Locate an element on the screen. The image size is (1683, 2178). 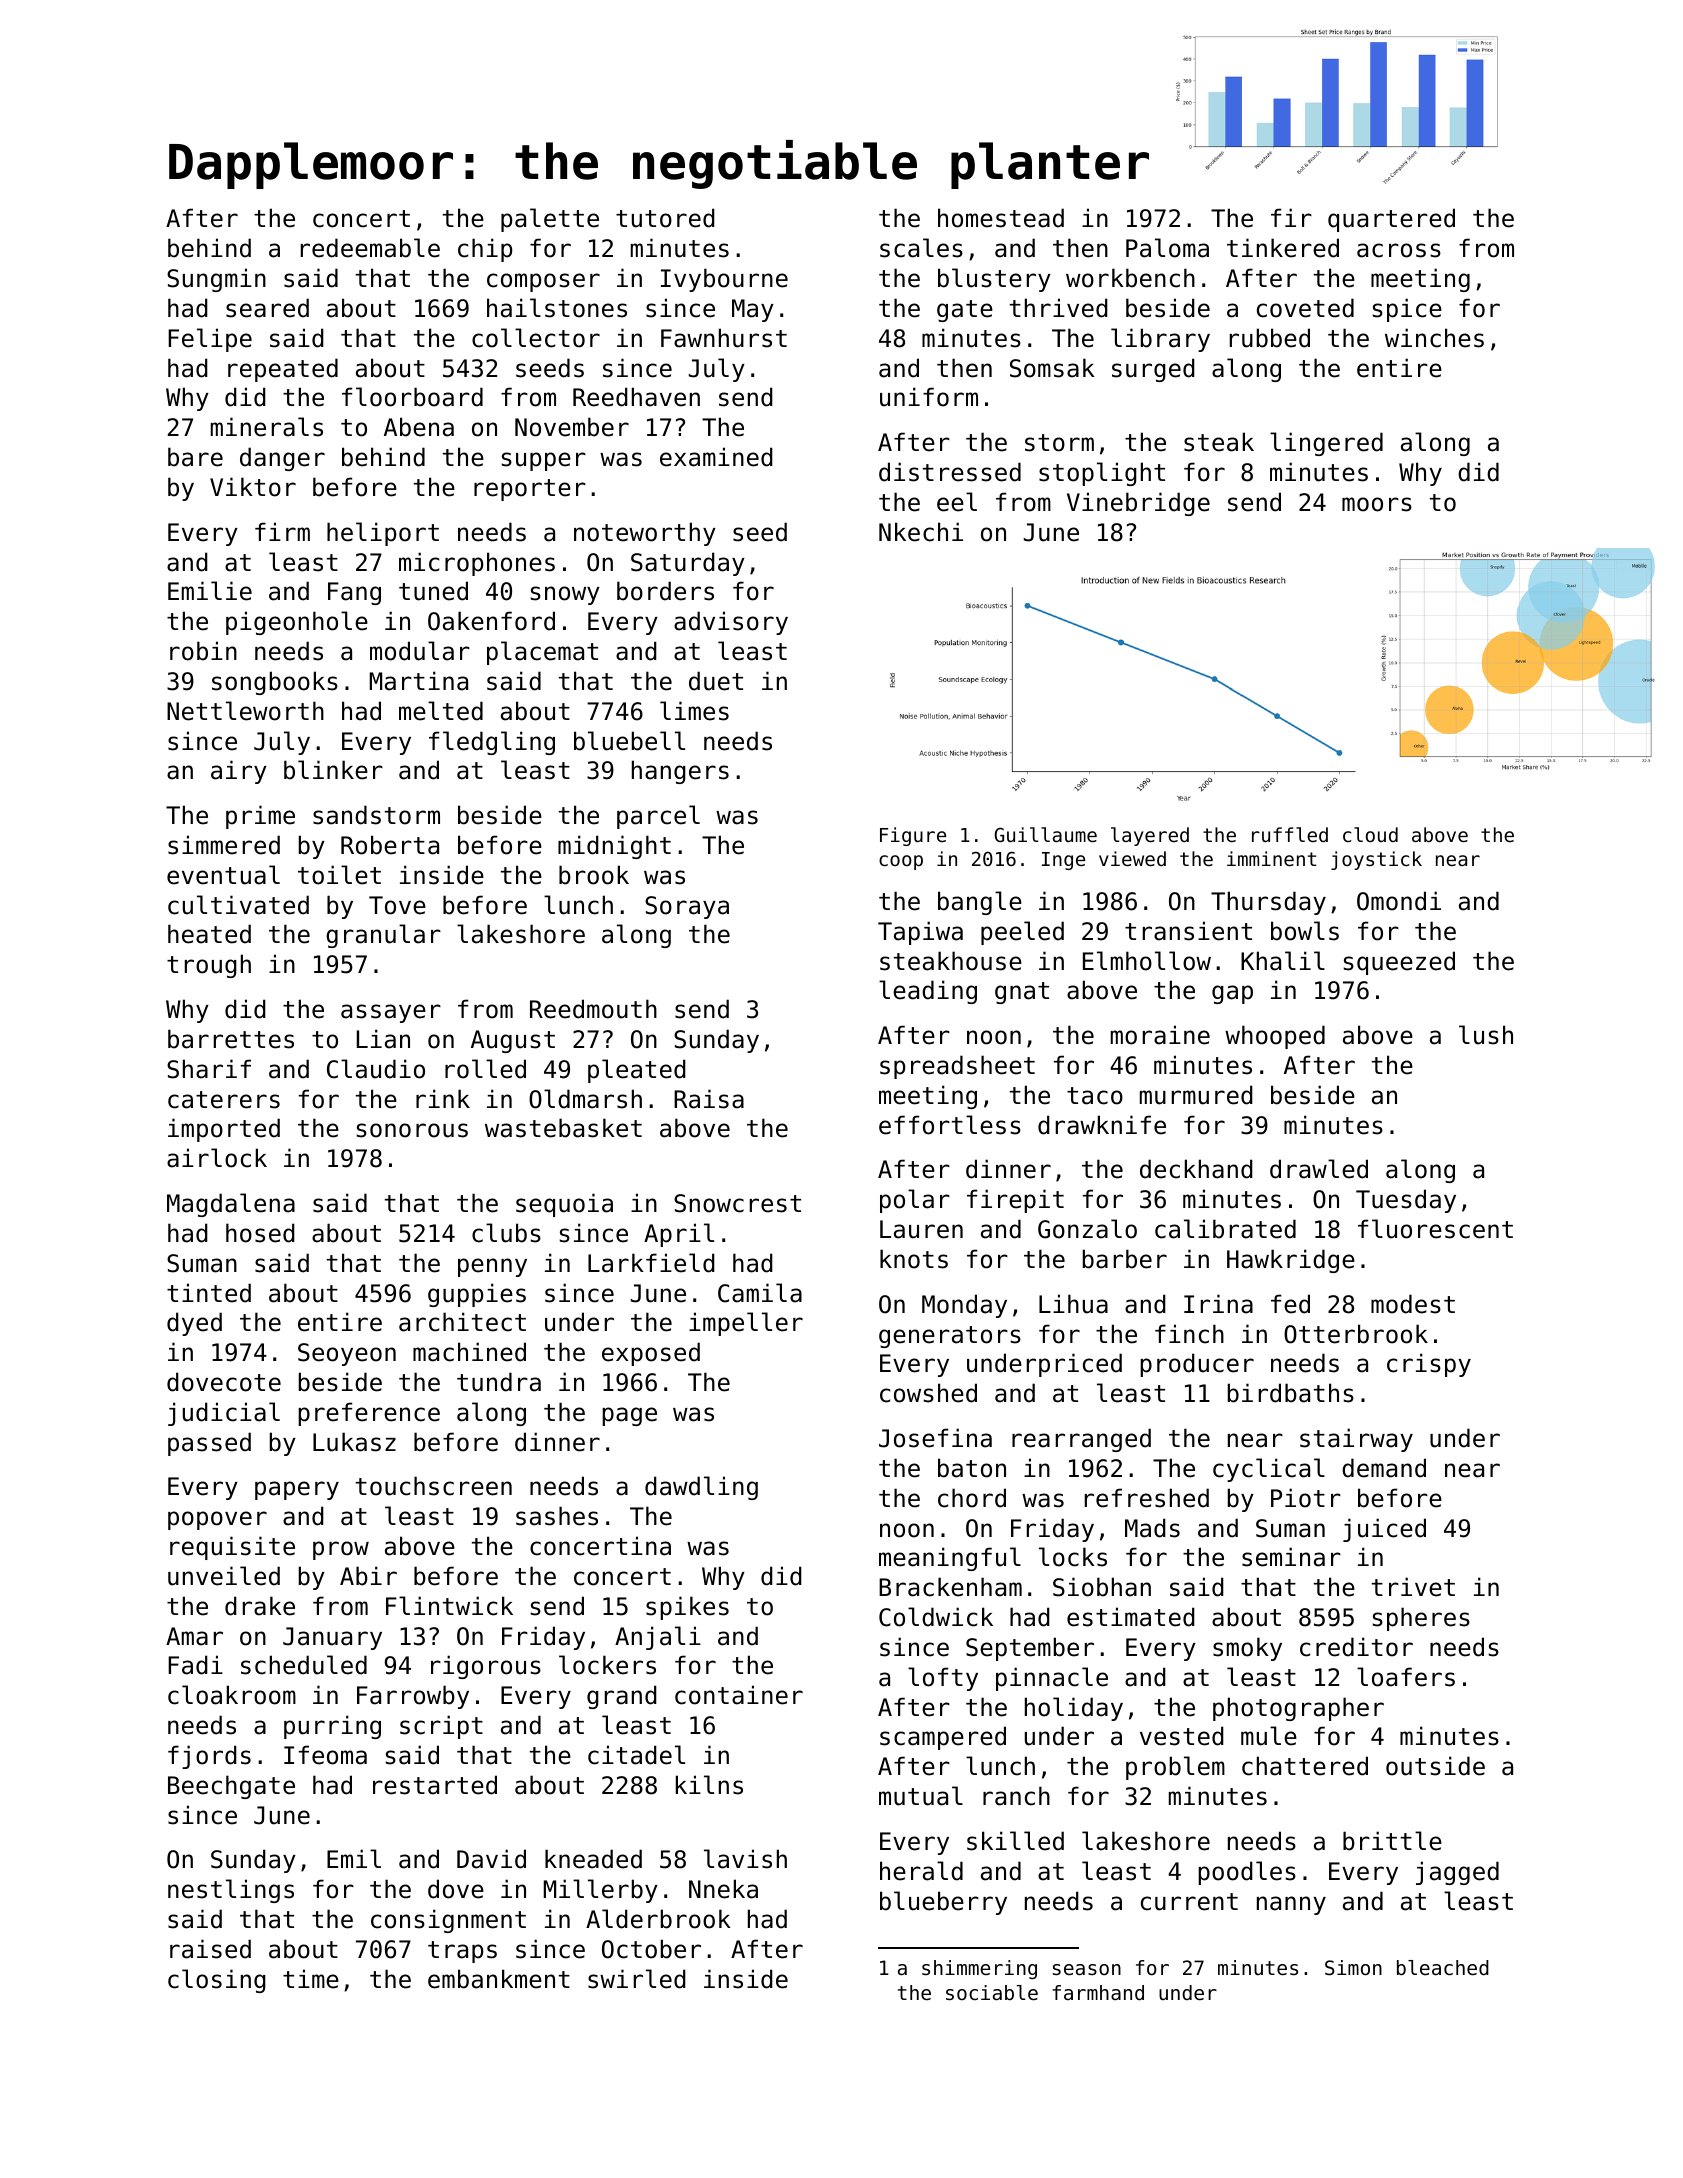
jagged is located at coordinates (1457, 1873).
